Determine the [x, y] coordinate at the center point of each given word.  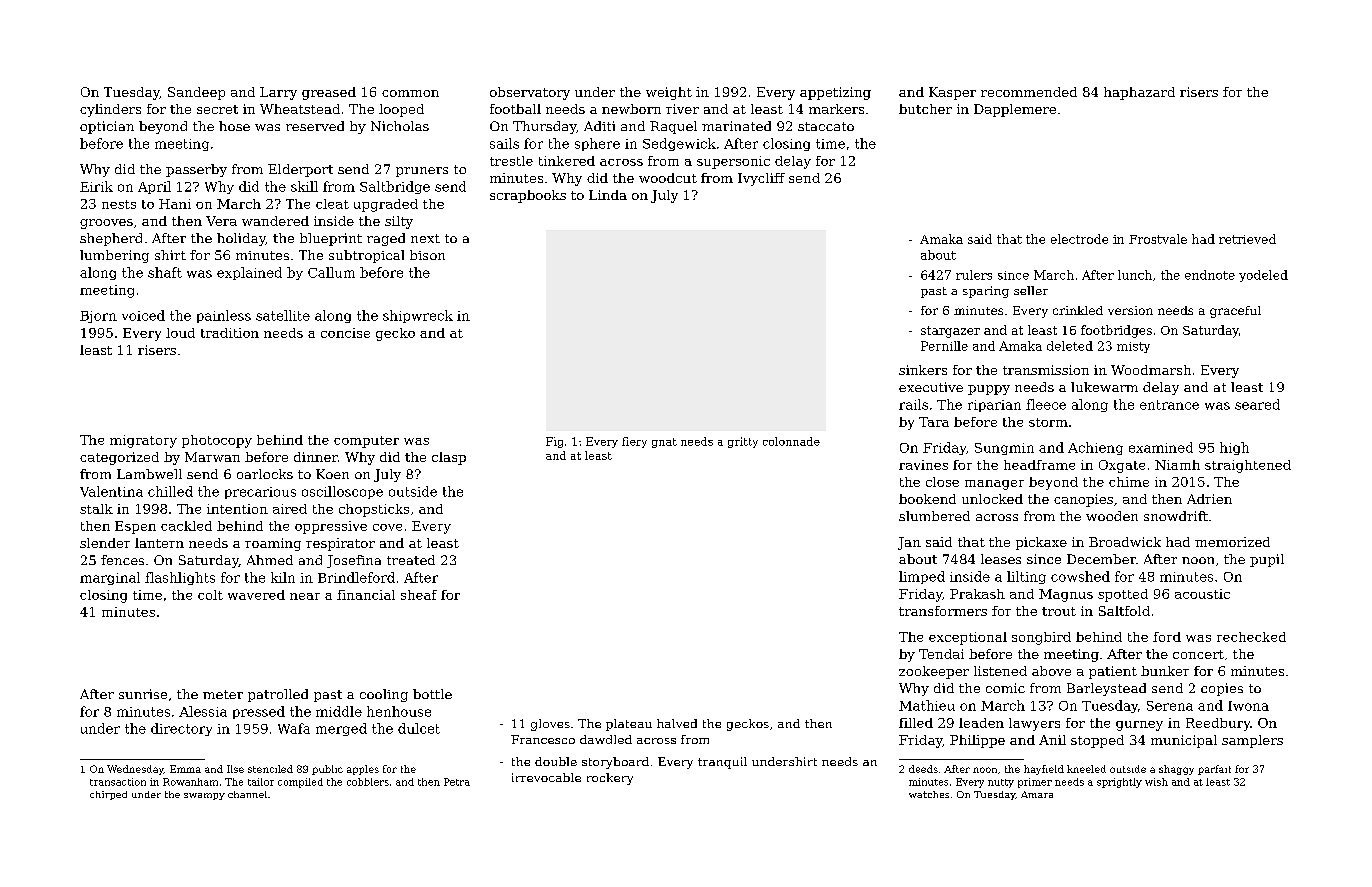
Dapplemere [1015, 110]
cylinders [110, 110]
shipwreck [418, 316]
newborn [631, 109]
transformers [943, 611]
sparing [986, 292]
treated [411, 560]
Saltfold [1124, 611]
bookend [927, 499]
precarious [260, 493]
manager [994, 485]
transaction [118, 782]
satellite [283, 315]
